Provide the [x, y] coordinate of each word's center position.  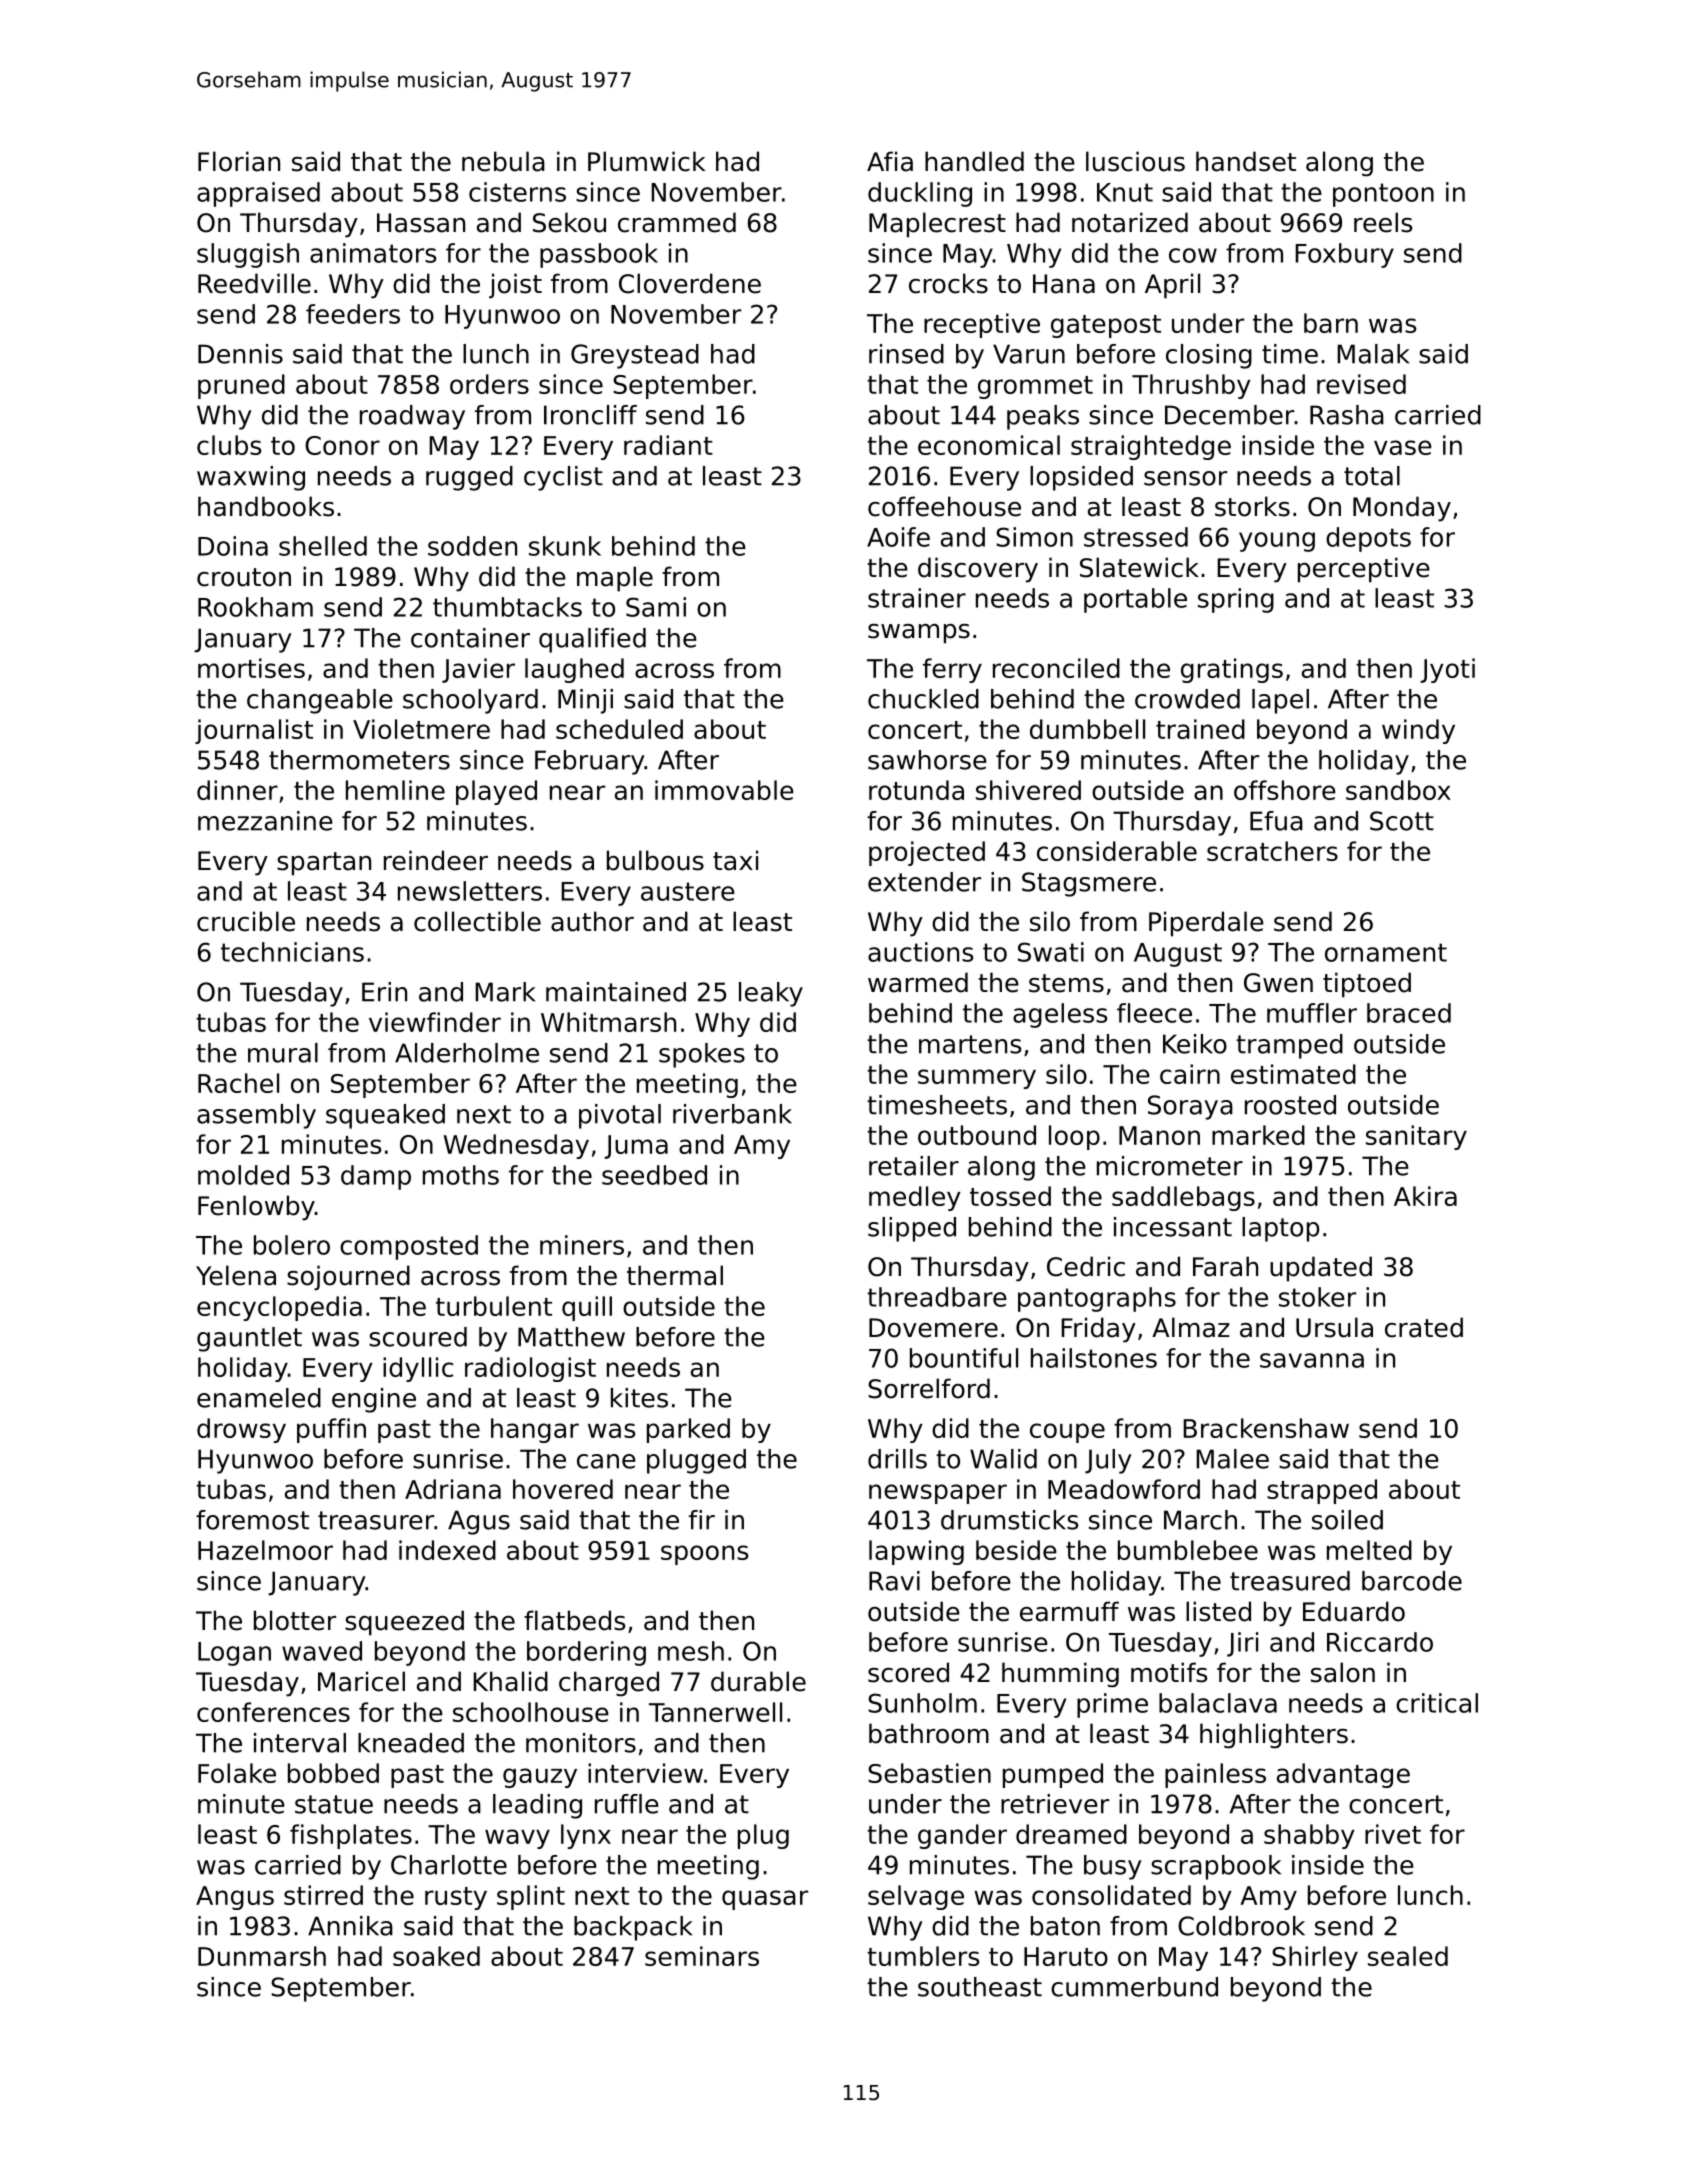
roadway [412, 417]
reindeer [436, 860]
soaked [436, 1956]
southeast [980, 1987]
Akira [1425, 1196]
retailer [914, 1166]
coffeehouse [944, 506]
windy [1418, 731]
